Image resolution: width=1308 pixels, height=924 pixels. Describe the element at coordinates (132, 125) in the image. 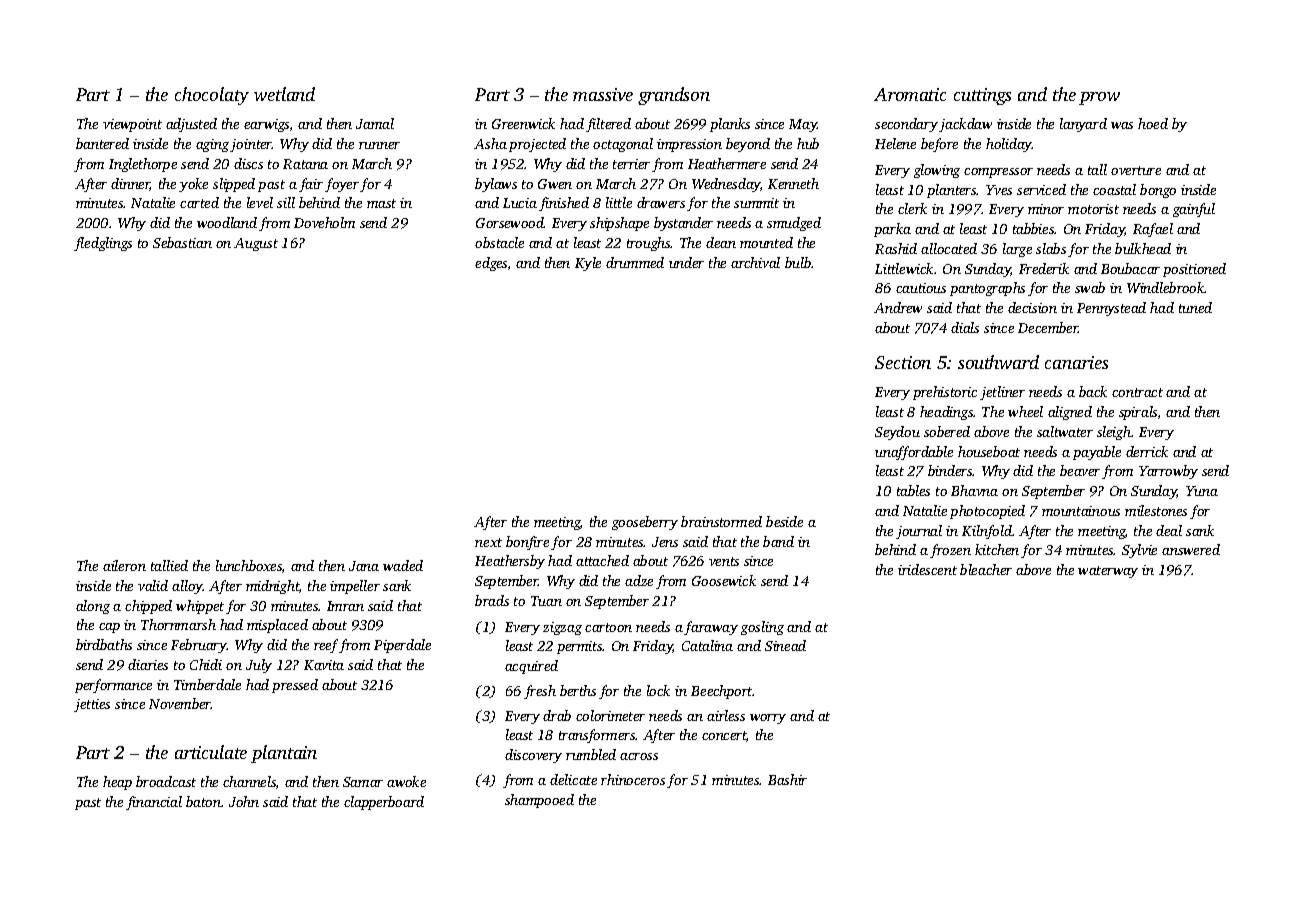

I see `viewpoint` at that location.
